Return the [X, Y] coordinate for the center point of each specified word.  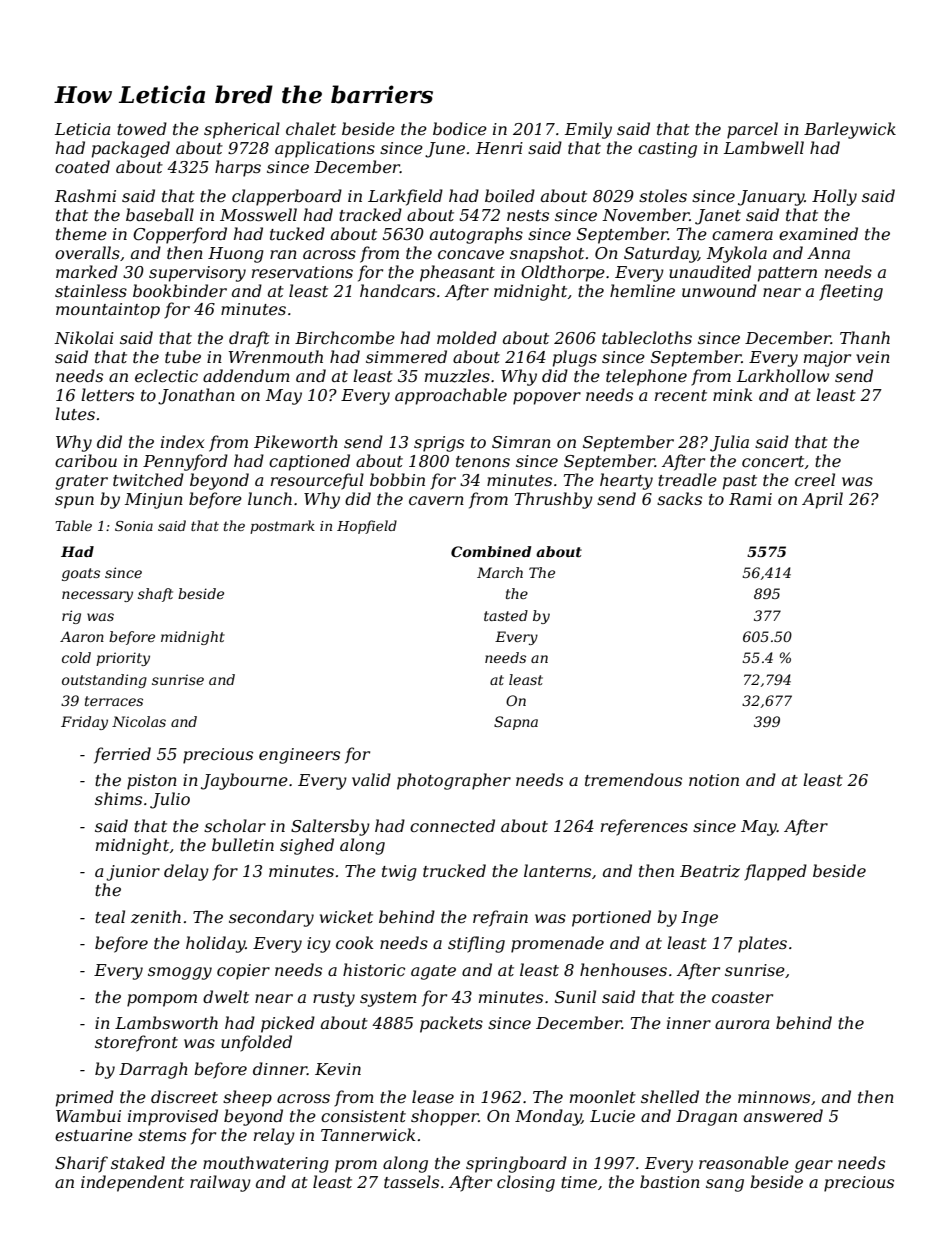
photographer [454, 781]
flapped [775, 872]
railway [220, 1183]
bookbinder [180, 290]
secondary [271, 918]
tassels [411, 1181]
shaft [155, 595]
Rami [750, 499]
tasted [506, 615]
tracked [370, 214]
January [771, 198]
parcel [752, 130]
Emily [588, 130]
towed [142, 128]
